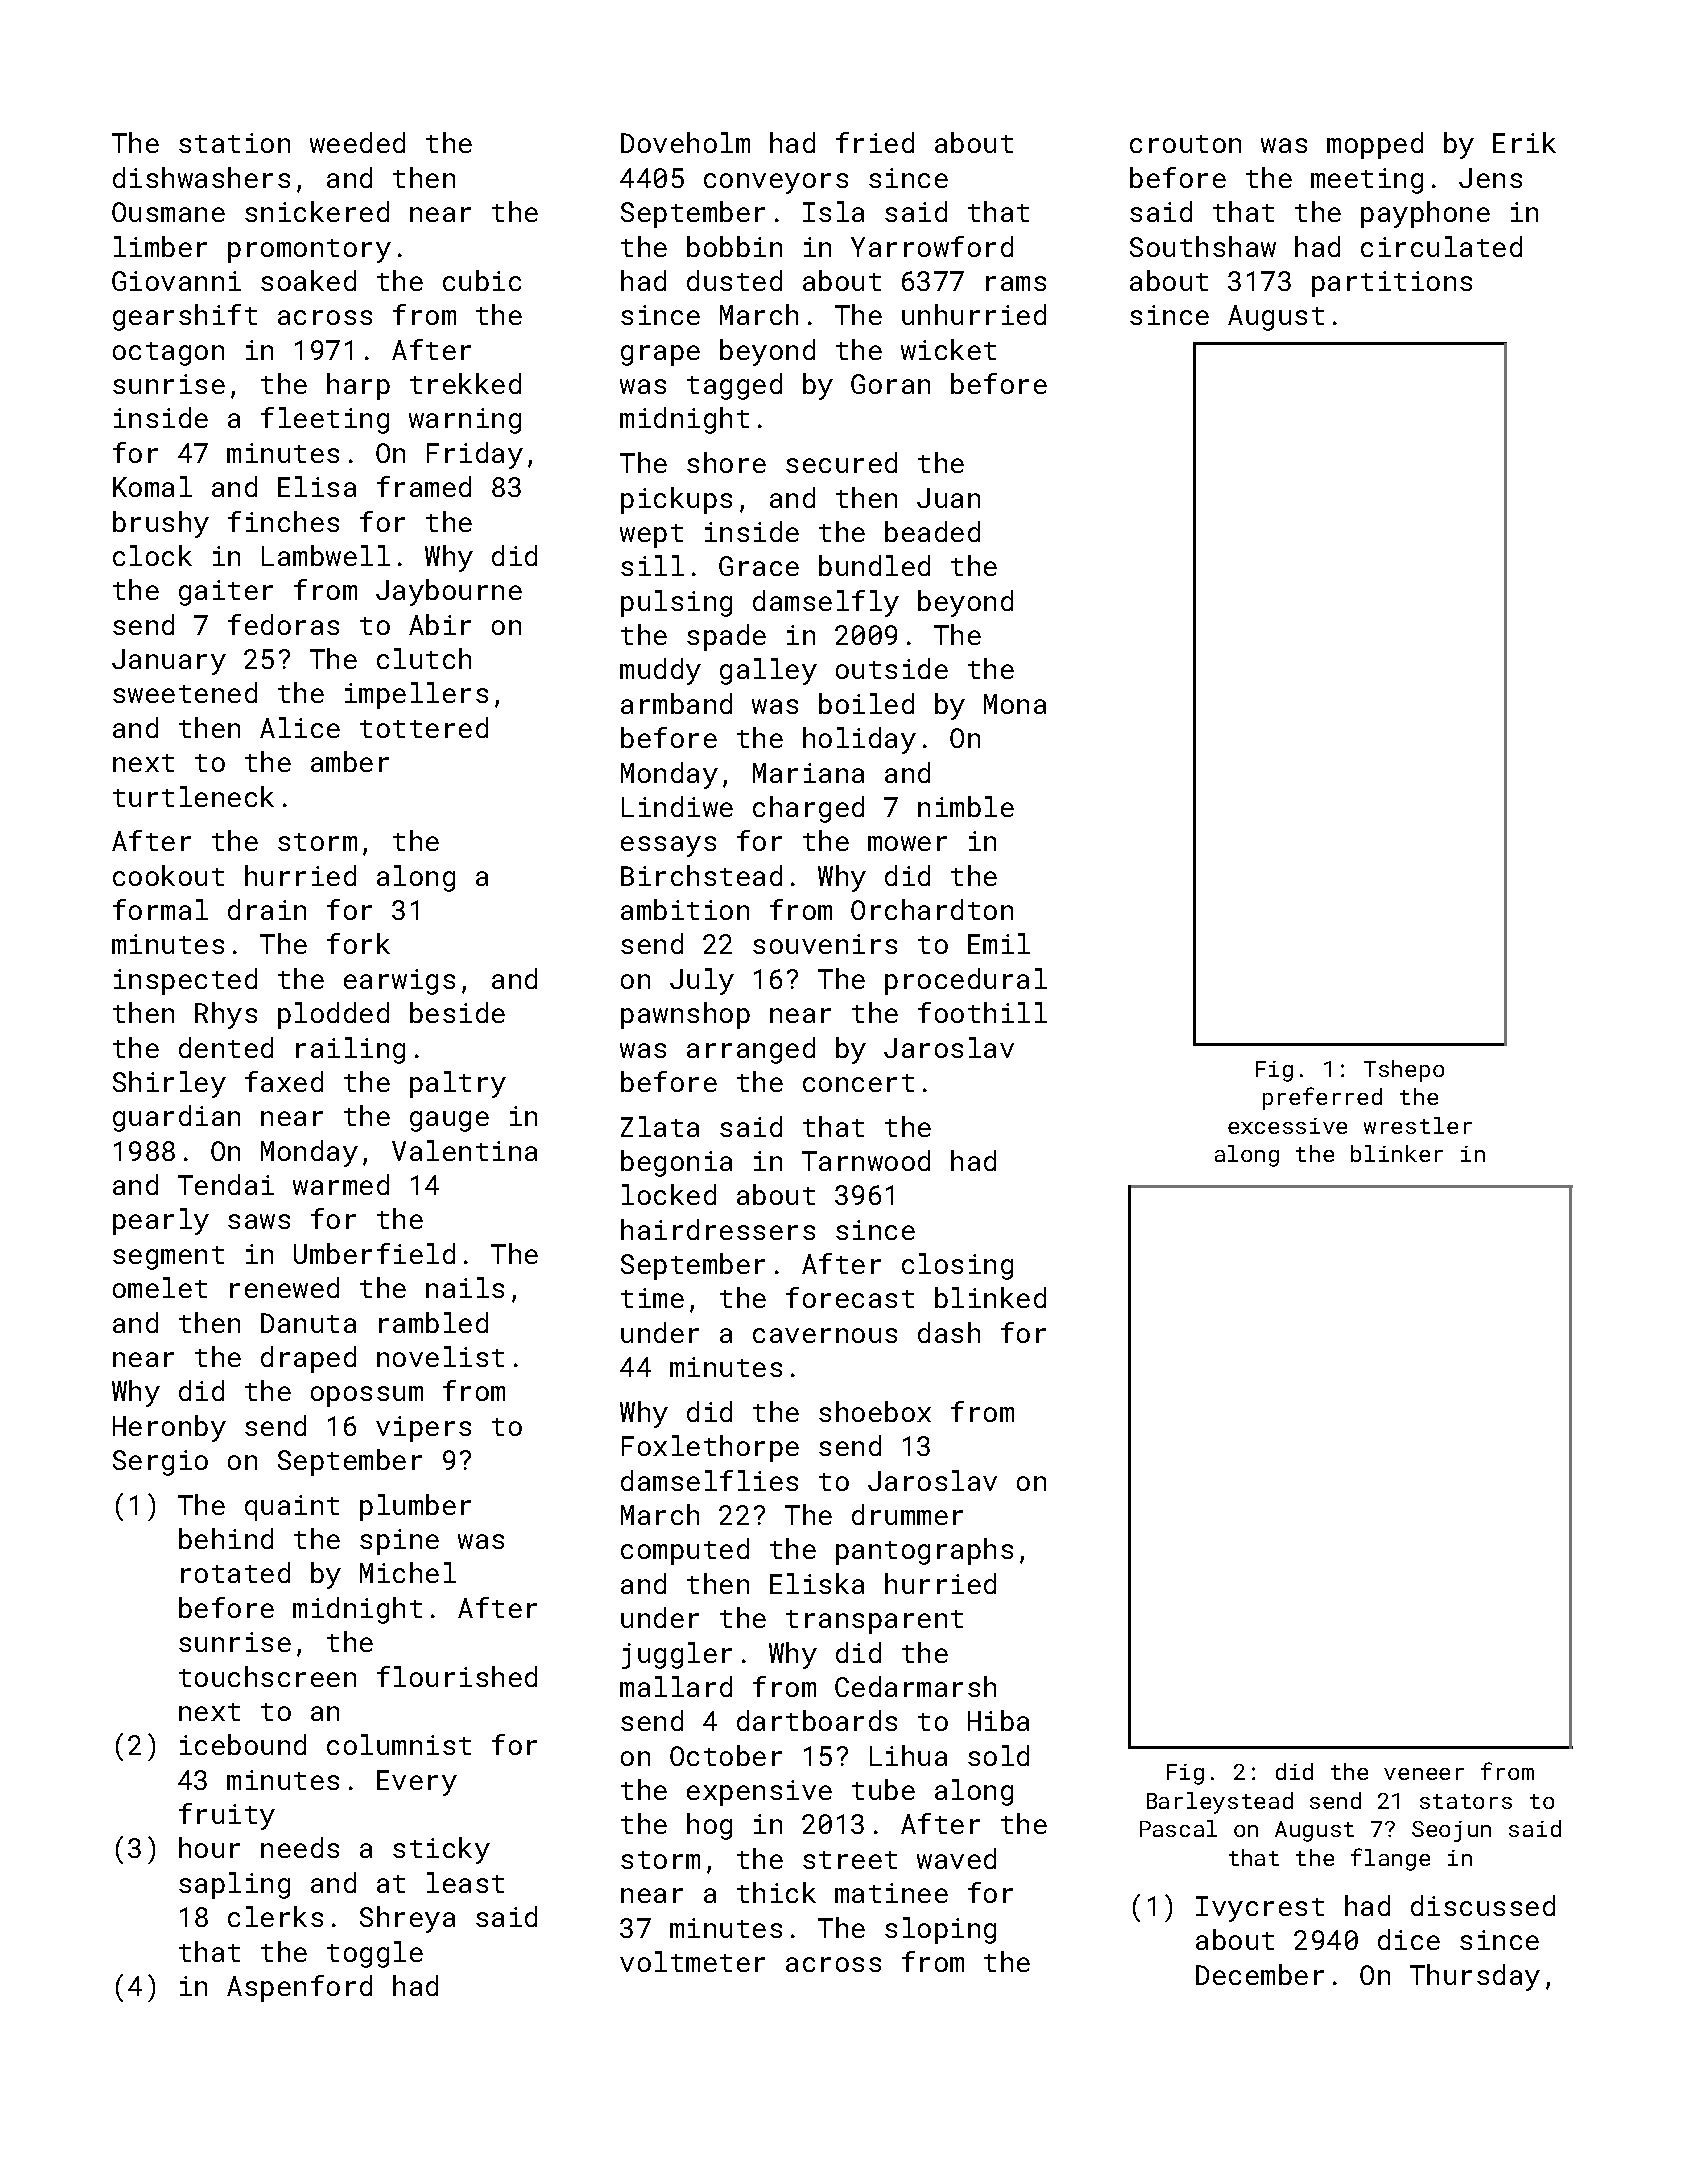  Describe the element at coordinates (751, 1050) in the screenshot. I see `arranged` at that location.
